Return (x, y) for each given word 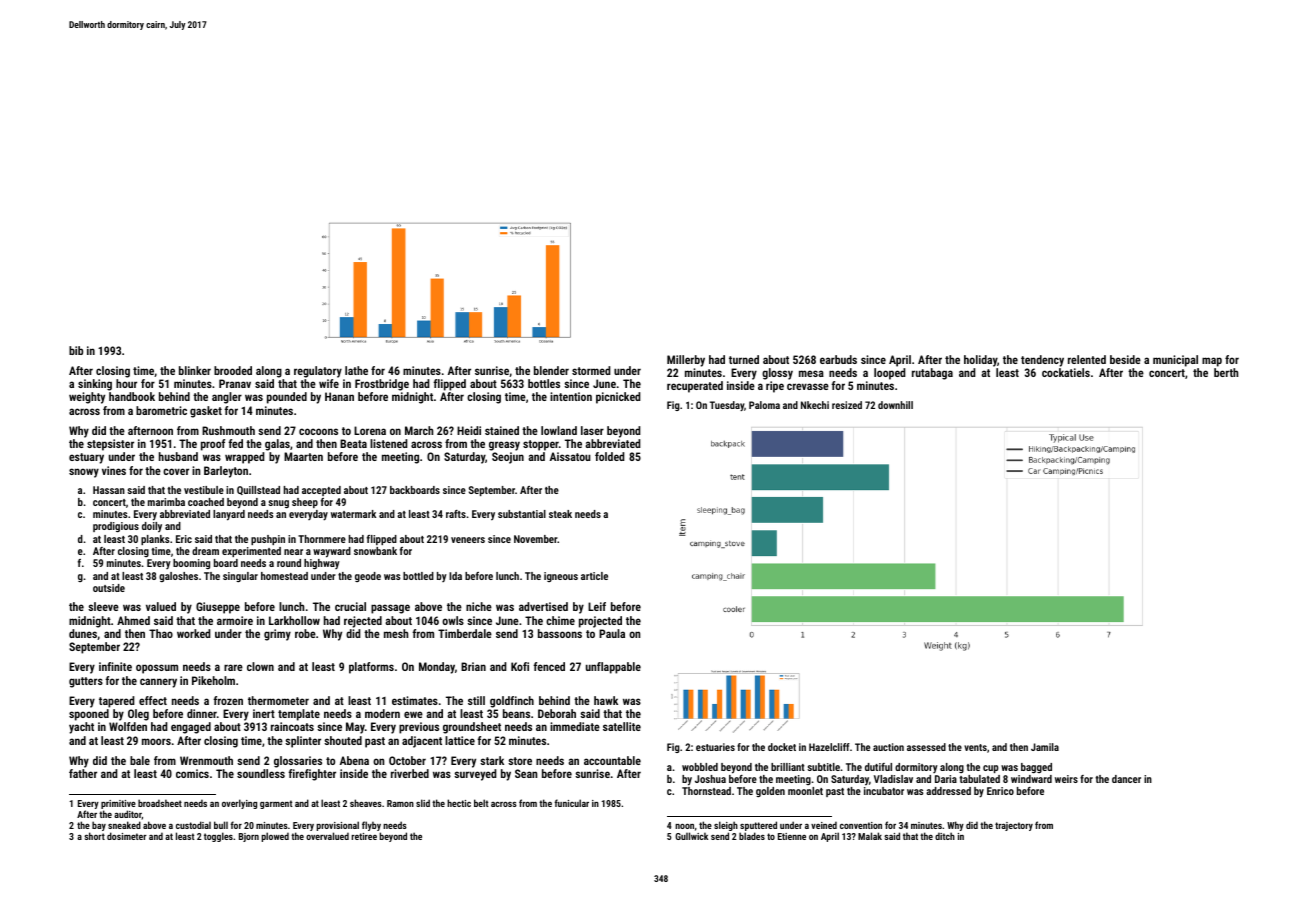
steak (560, 514)
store (520, 761)
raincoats (292, 726)
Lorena (370, 430)
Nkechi (815, 405)
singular (240, 577)
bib (76, 350)
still (476, 700)
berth (1226, 372)
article (594, 576)
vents (975, 747)
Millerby (686, 361)
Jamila (1045, 747)
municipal (1175, 361)
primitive (118, 804)
